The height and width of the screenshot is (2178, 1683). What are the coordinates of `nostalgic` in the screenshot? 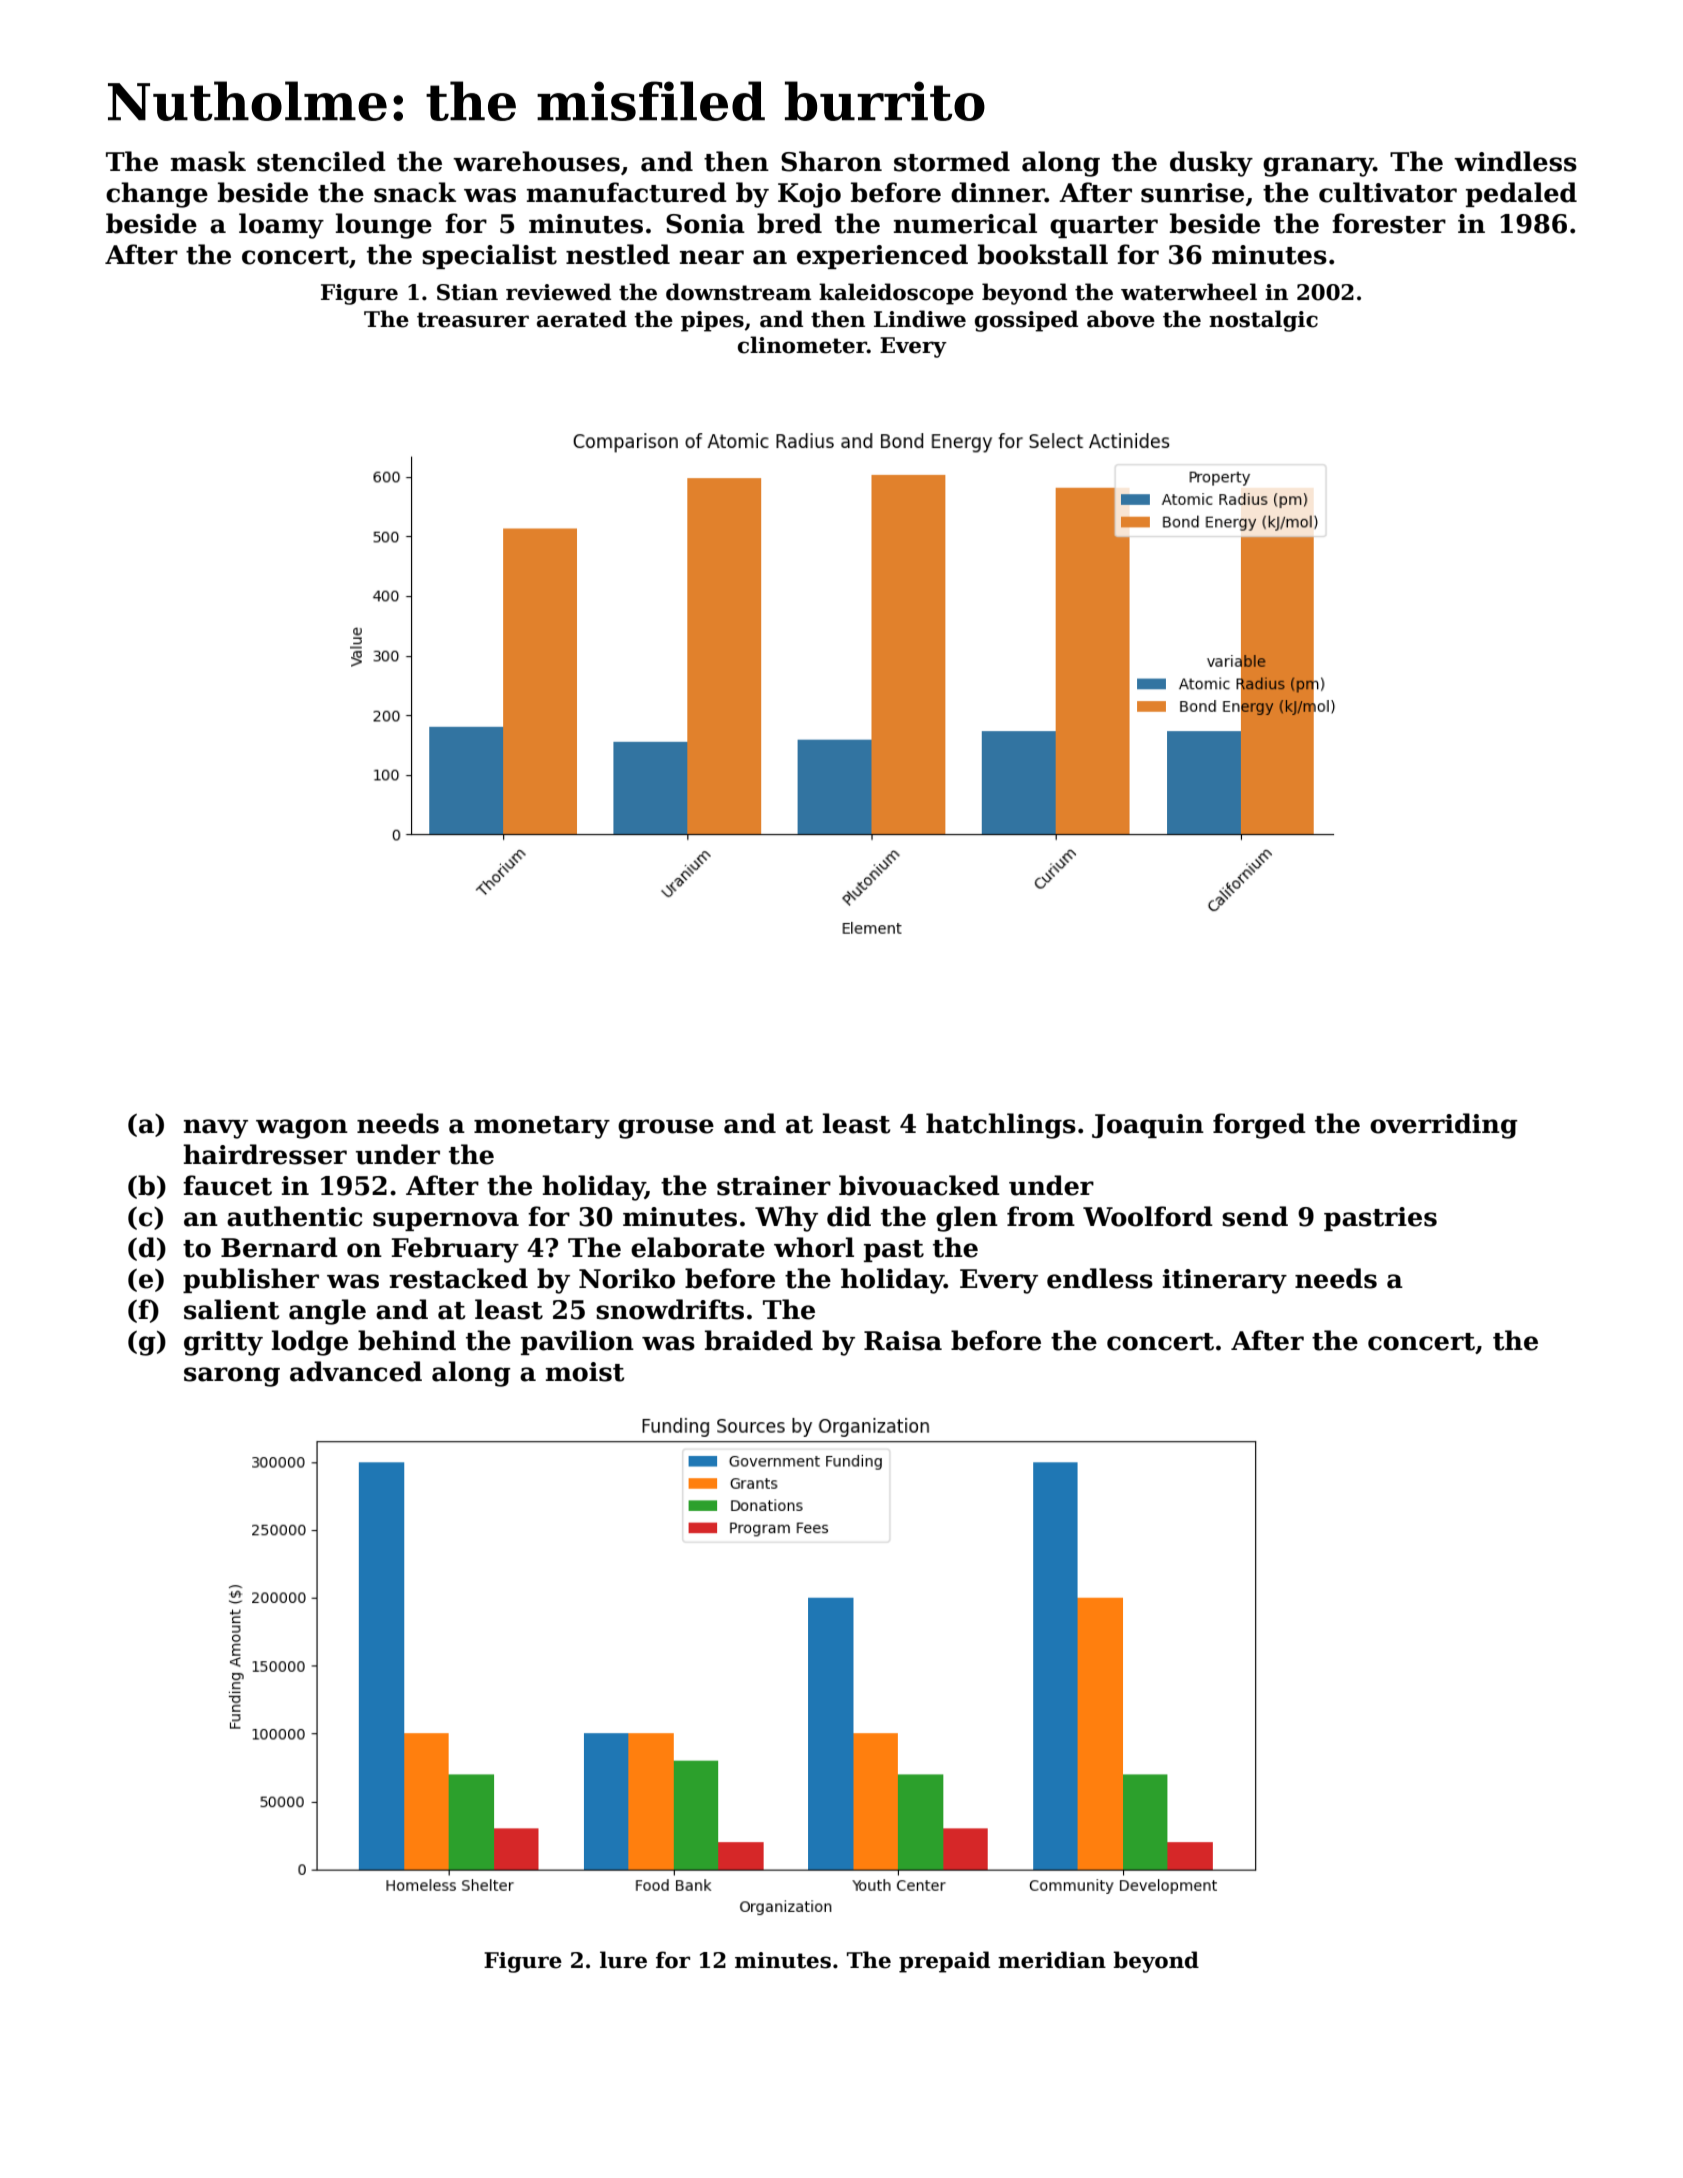 It's located at (1263, 321).
